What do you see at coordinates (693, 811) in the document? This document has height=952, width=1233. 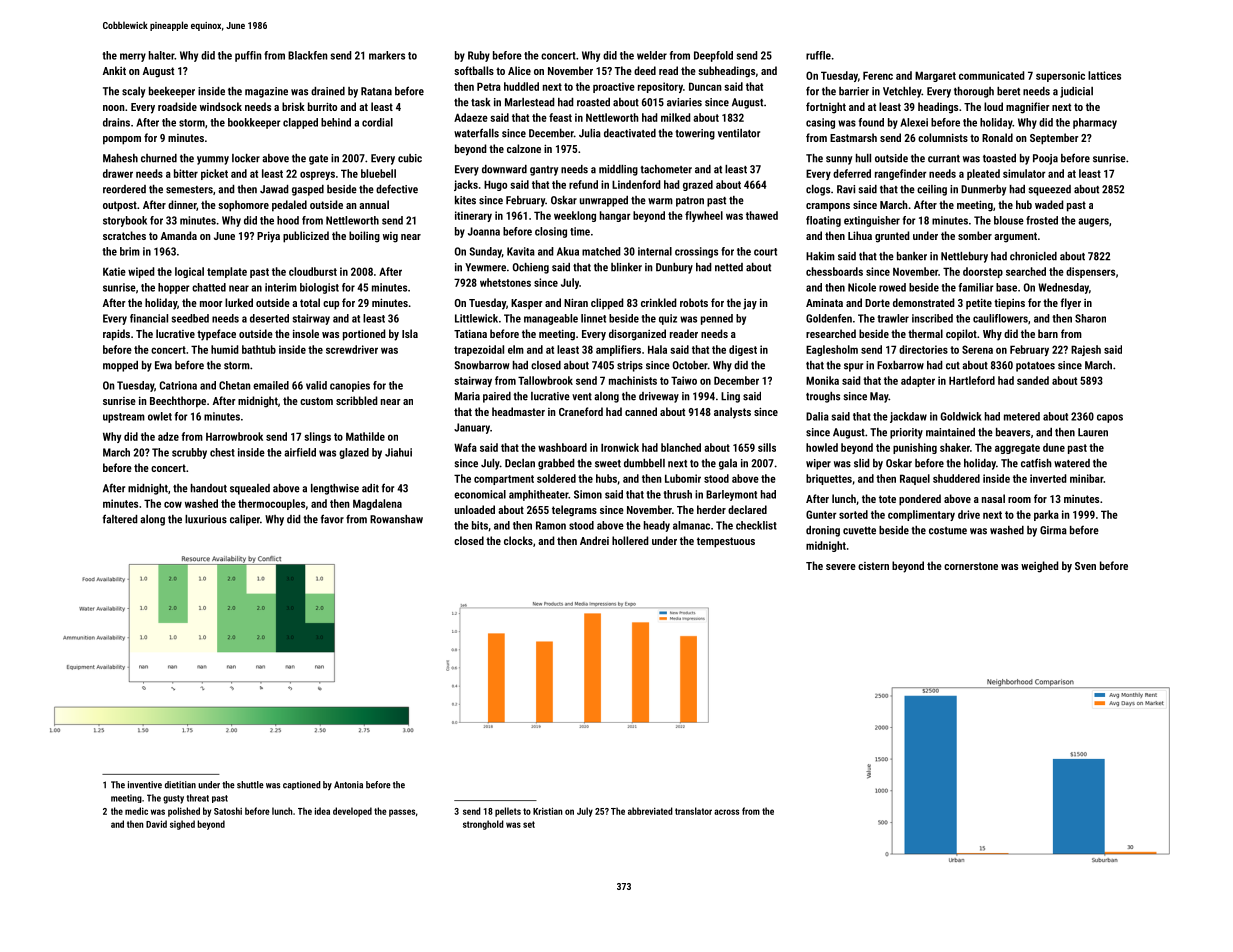 I see `translator` at bounding box center [693, 811].
